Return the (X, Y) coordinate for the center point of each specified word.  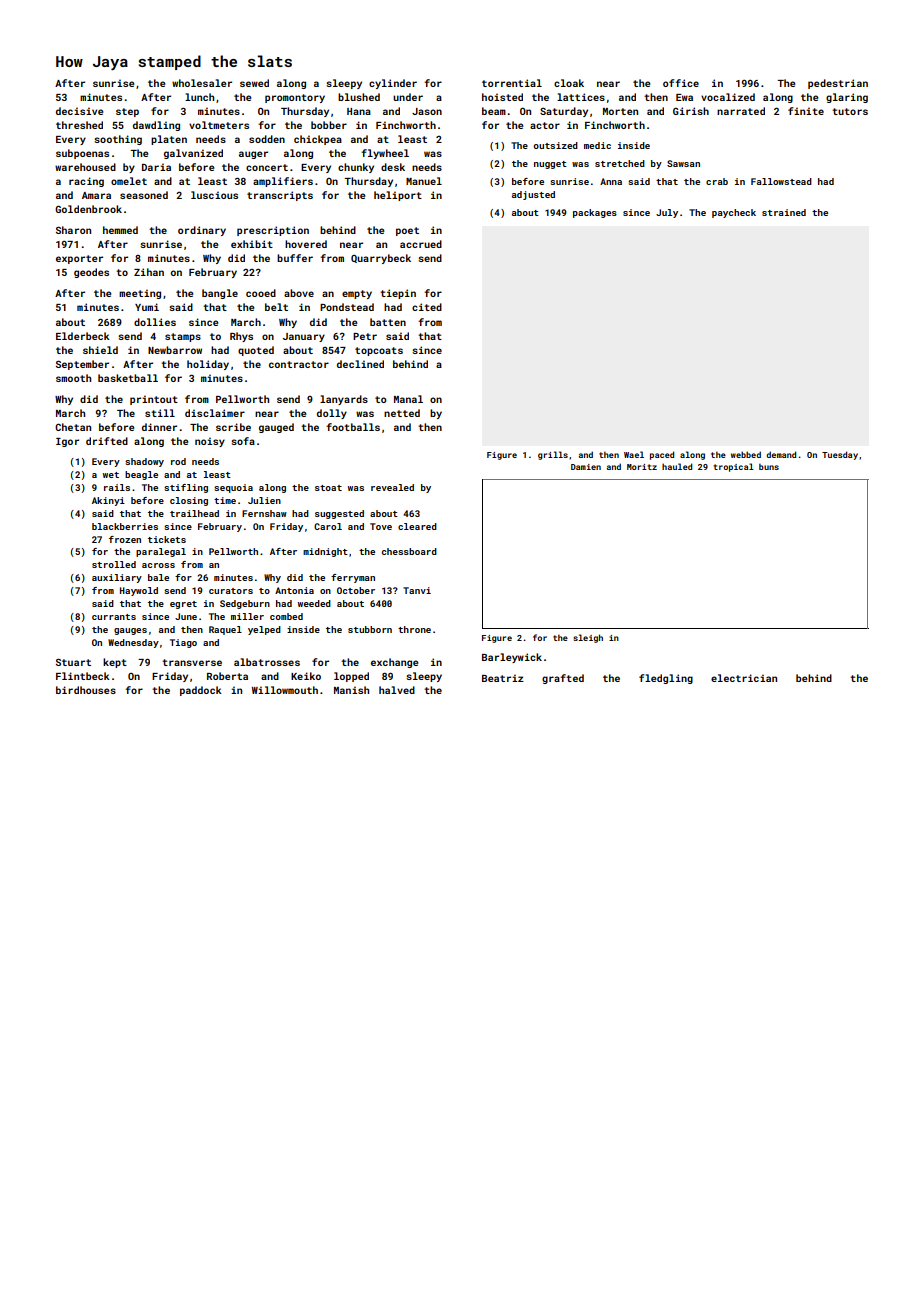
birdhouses (86, 690)
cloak (569, 83)
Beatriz (503, 678)
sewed (254, 83)
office (681, 83)
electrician (744, 678)
